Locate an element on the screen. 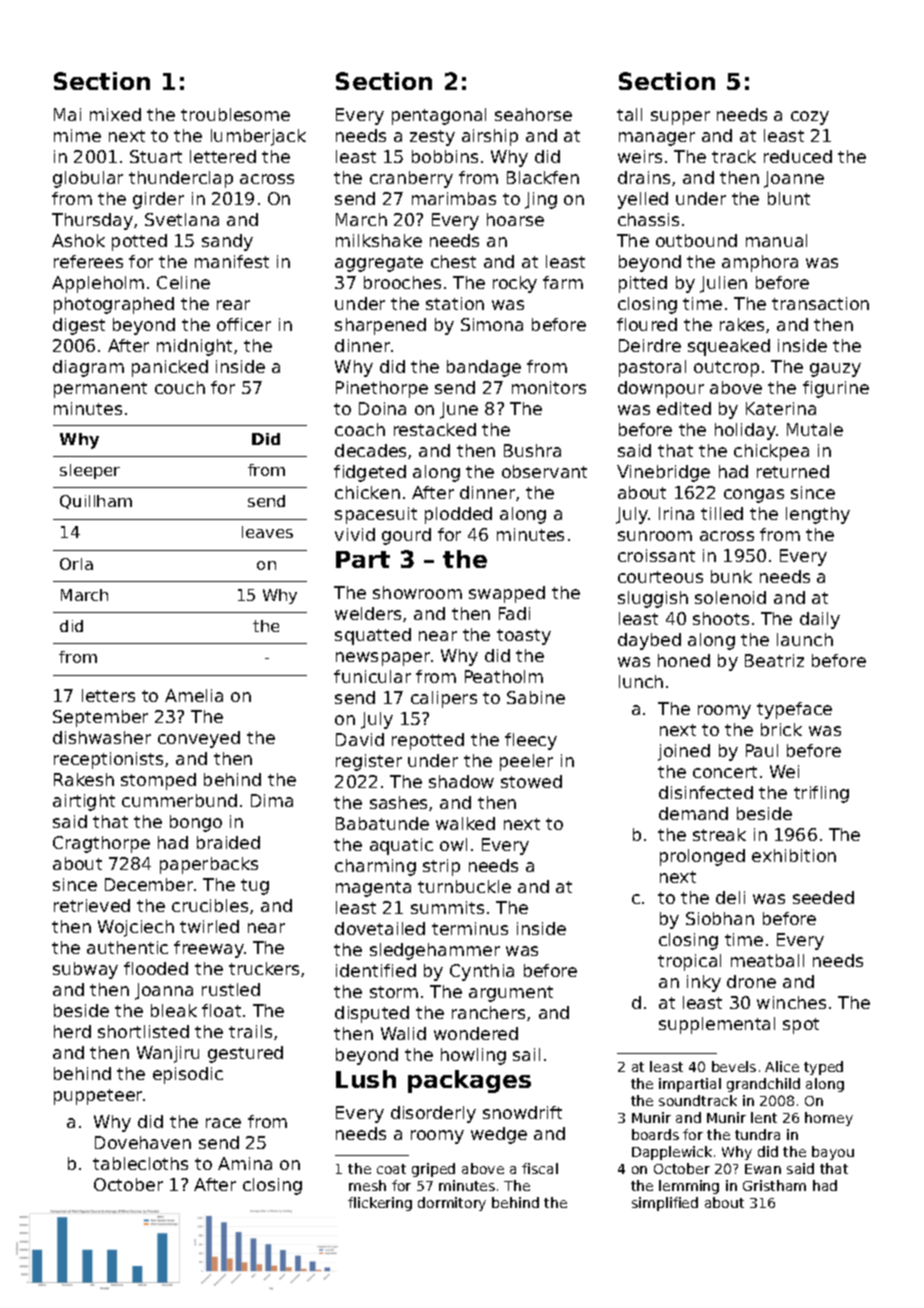 The height and width of the screenshot is (1308, 924). Peatholm is located at coordinates (504, 676).
